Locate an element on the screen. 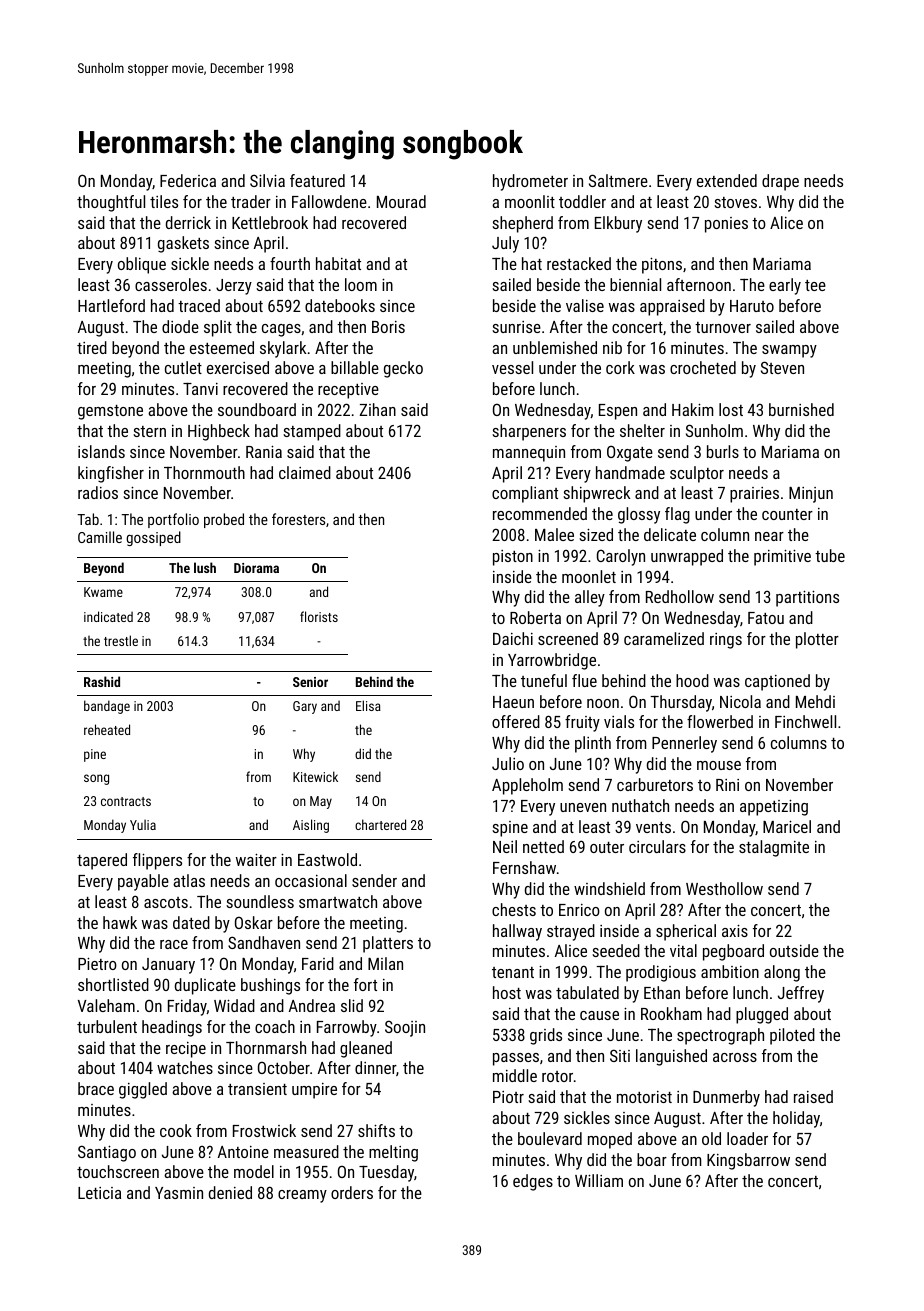 This screenshot has width=924, height=1311. vital is located at coordinates (683, 950).
